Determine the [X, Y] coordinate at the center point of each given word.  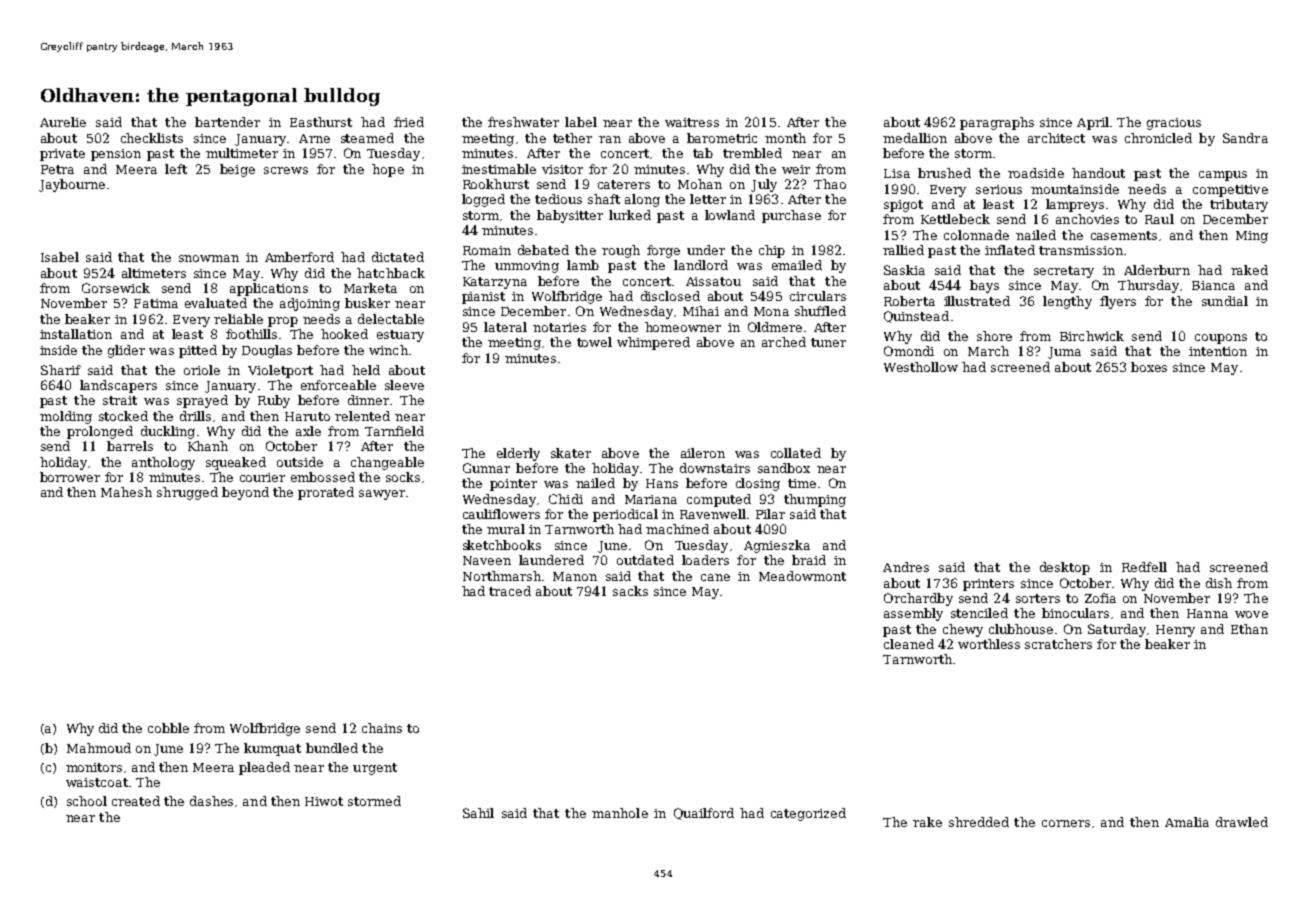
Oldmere [775, 327]
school [87, 801]
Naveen [487, 560]
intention [1218, 351]
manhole [620, 813]
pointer [513, 485]
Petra [57, 169]
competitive [1230, 191]
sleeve [404, 385]
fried [409, 122]
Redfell [1144, 567]
